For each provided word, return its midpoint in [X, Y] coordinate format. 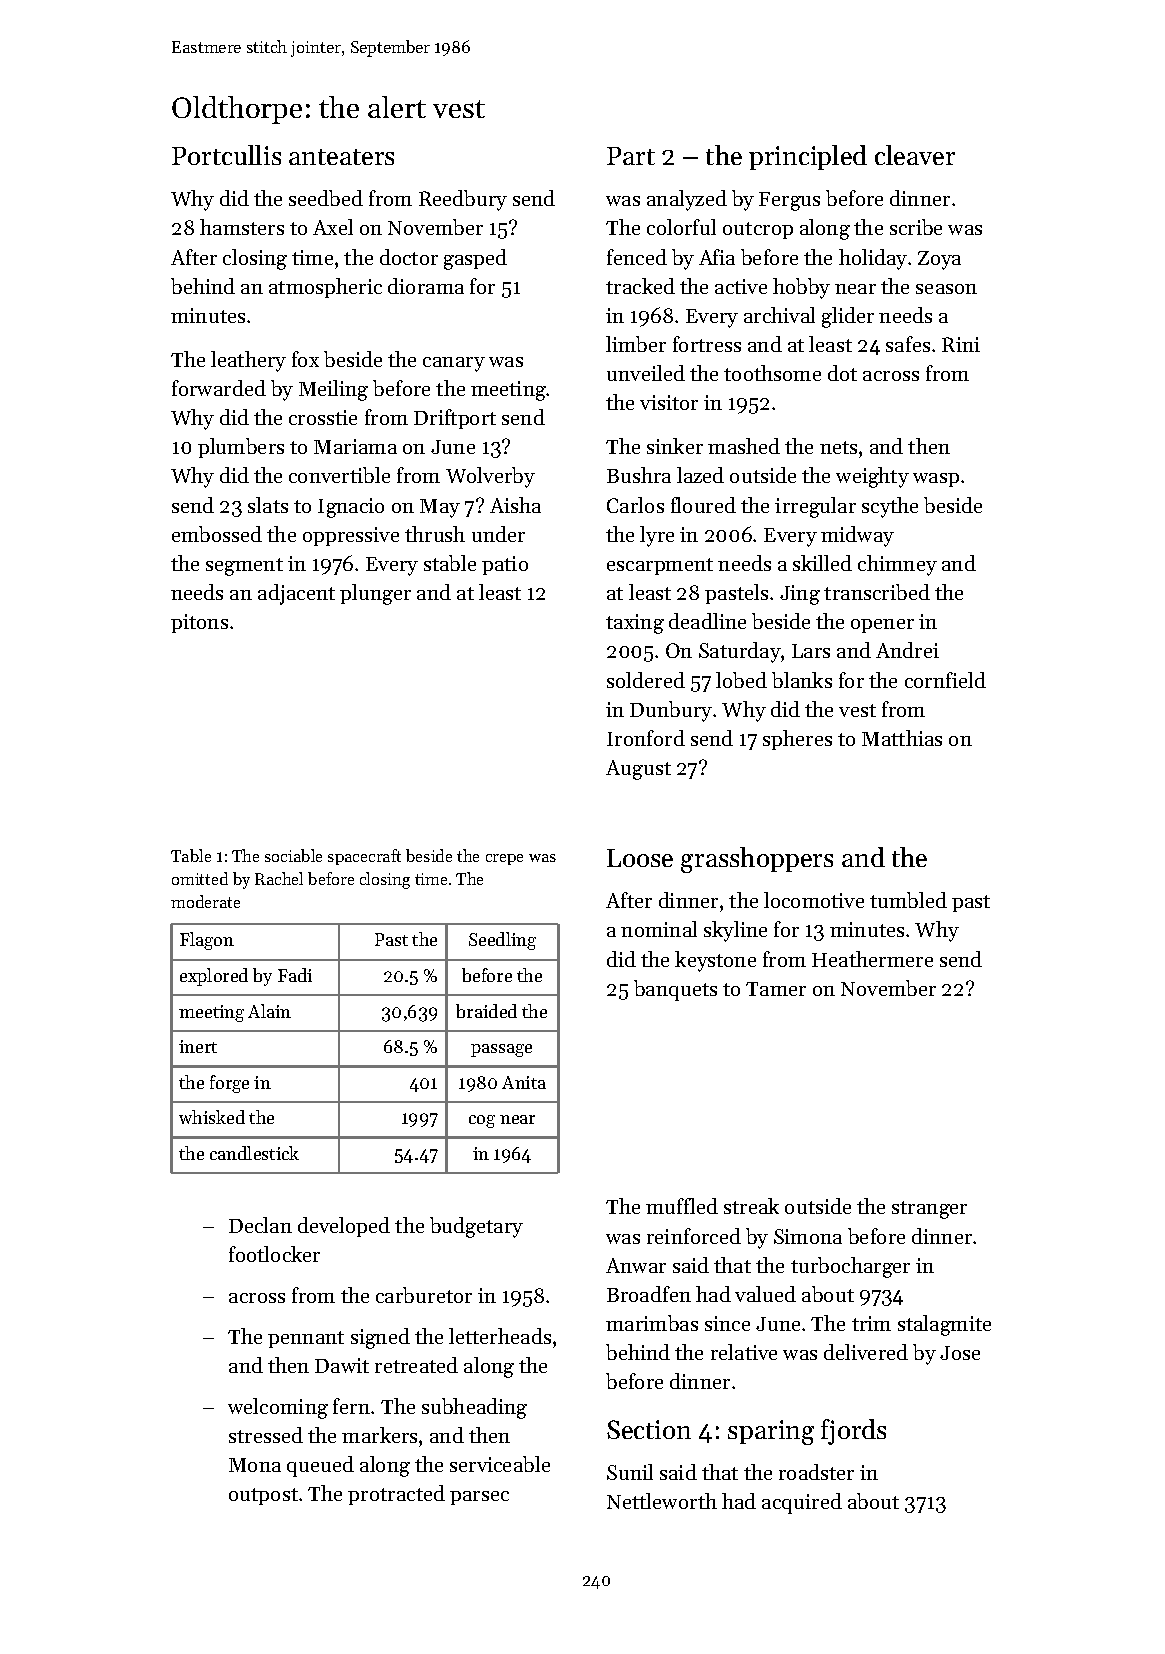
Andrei [907, 650]
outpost [263, 1496]
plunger [375, 594]
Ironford [646, 738]
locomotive [814, 900]
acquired [802, 1503]
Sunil [630, 1472]
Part [631, 156]
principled [808, 157]
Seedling [502, 941]
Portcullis [226, 155]
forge [229, 1084]
